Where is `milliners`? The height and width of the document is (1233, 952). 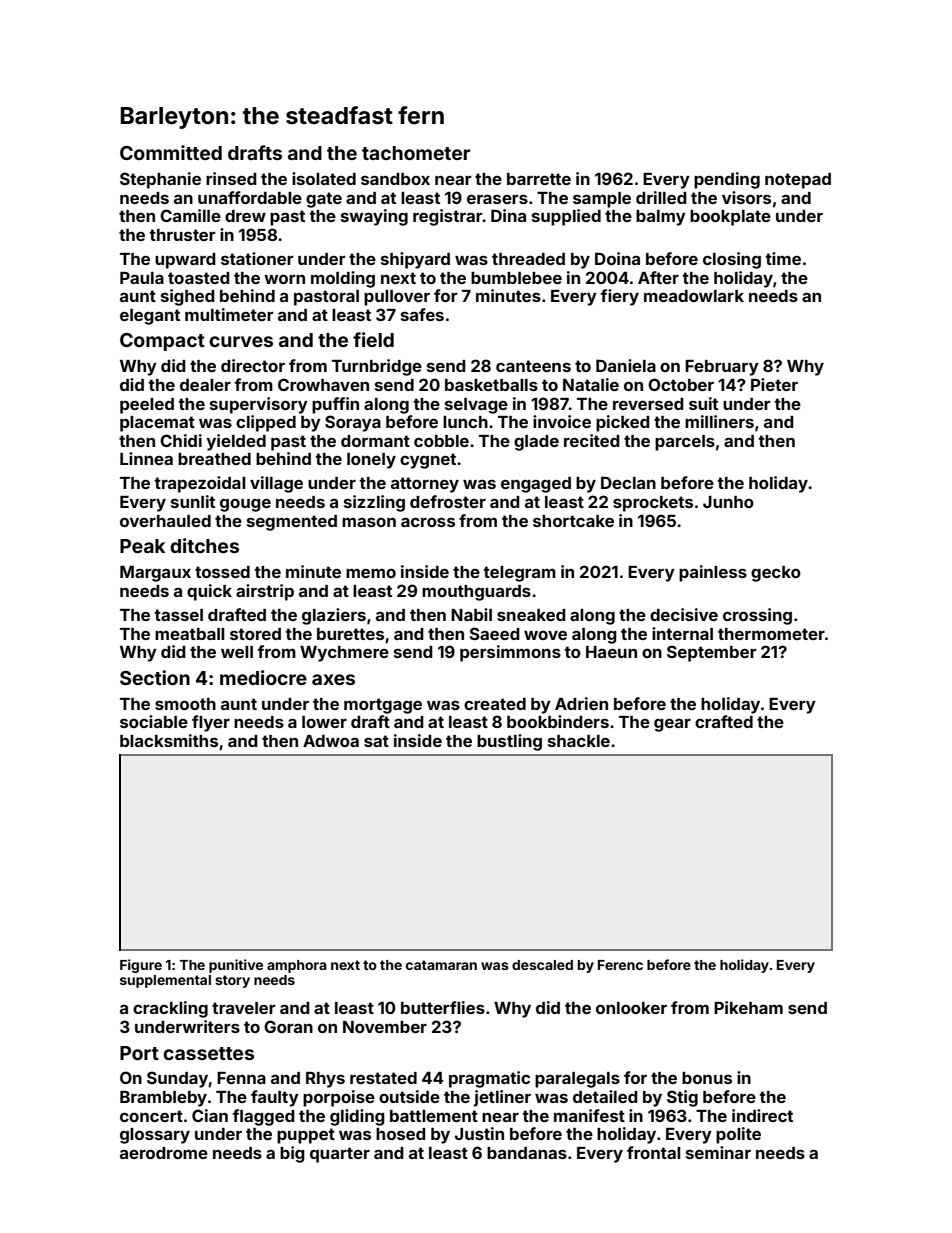
milliners is located at coordinates (719, 421).
